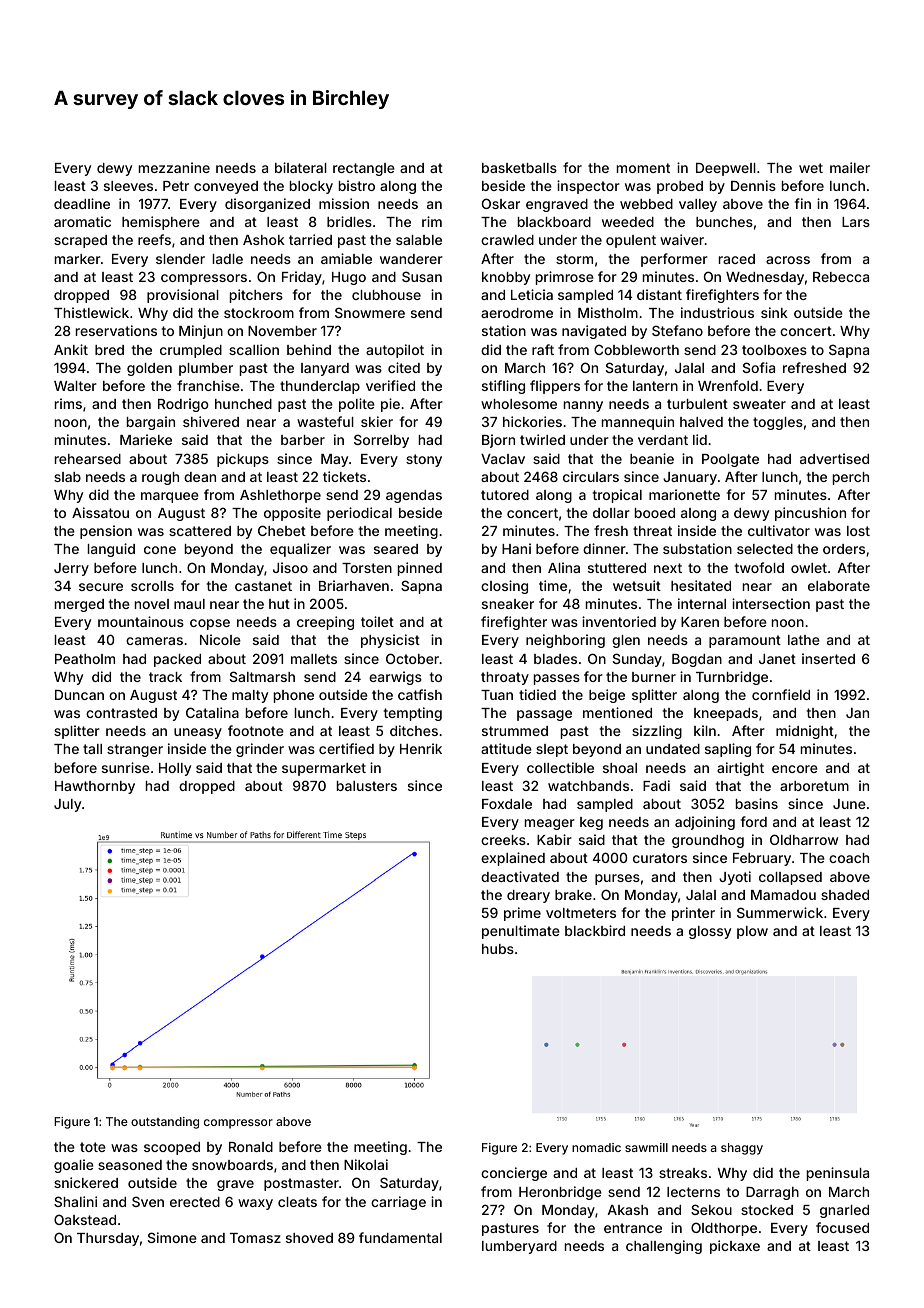 This page has width=924, height=1308. What do you see at coordinates (550, 824) in the page?
I see `meager` at bounding box center [550, 824].
